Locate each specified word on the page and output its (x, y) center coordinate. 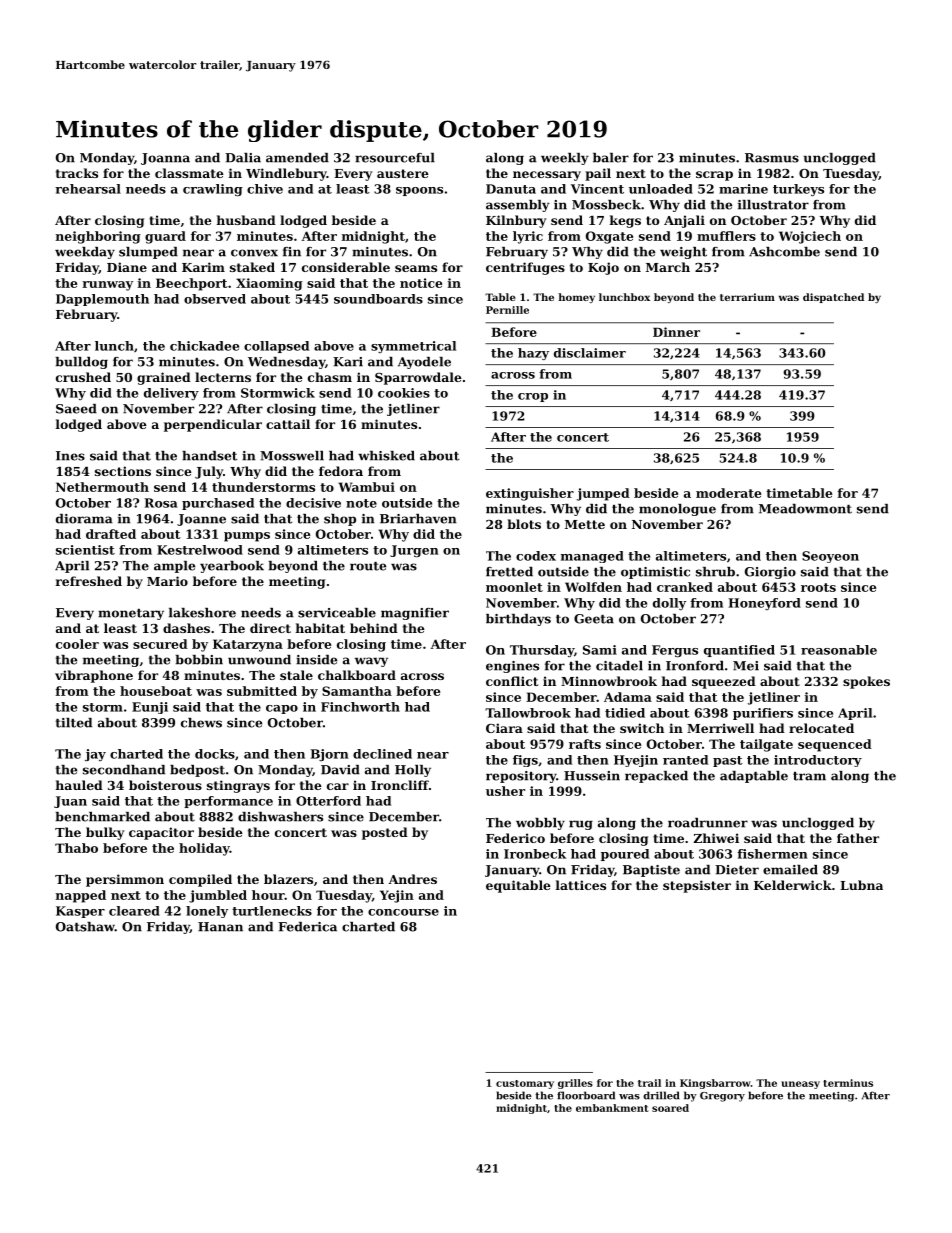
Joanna (165, 159)
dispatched (833, 298)
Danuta (511, 189)
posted (385, 833)
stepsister (697, 886)
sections (123, 471)
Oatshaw (85, 927)
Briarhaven (418, 519)
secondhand (124, 770)
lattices (581, 885)
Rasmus (772, 158)
